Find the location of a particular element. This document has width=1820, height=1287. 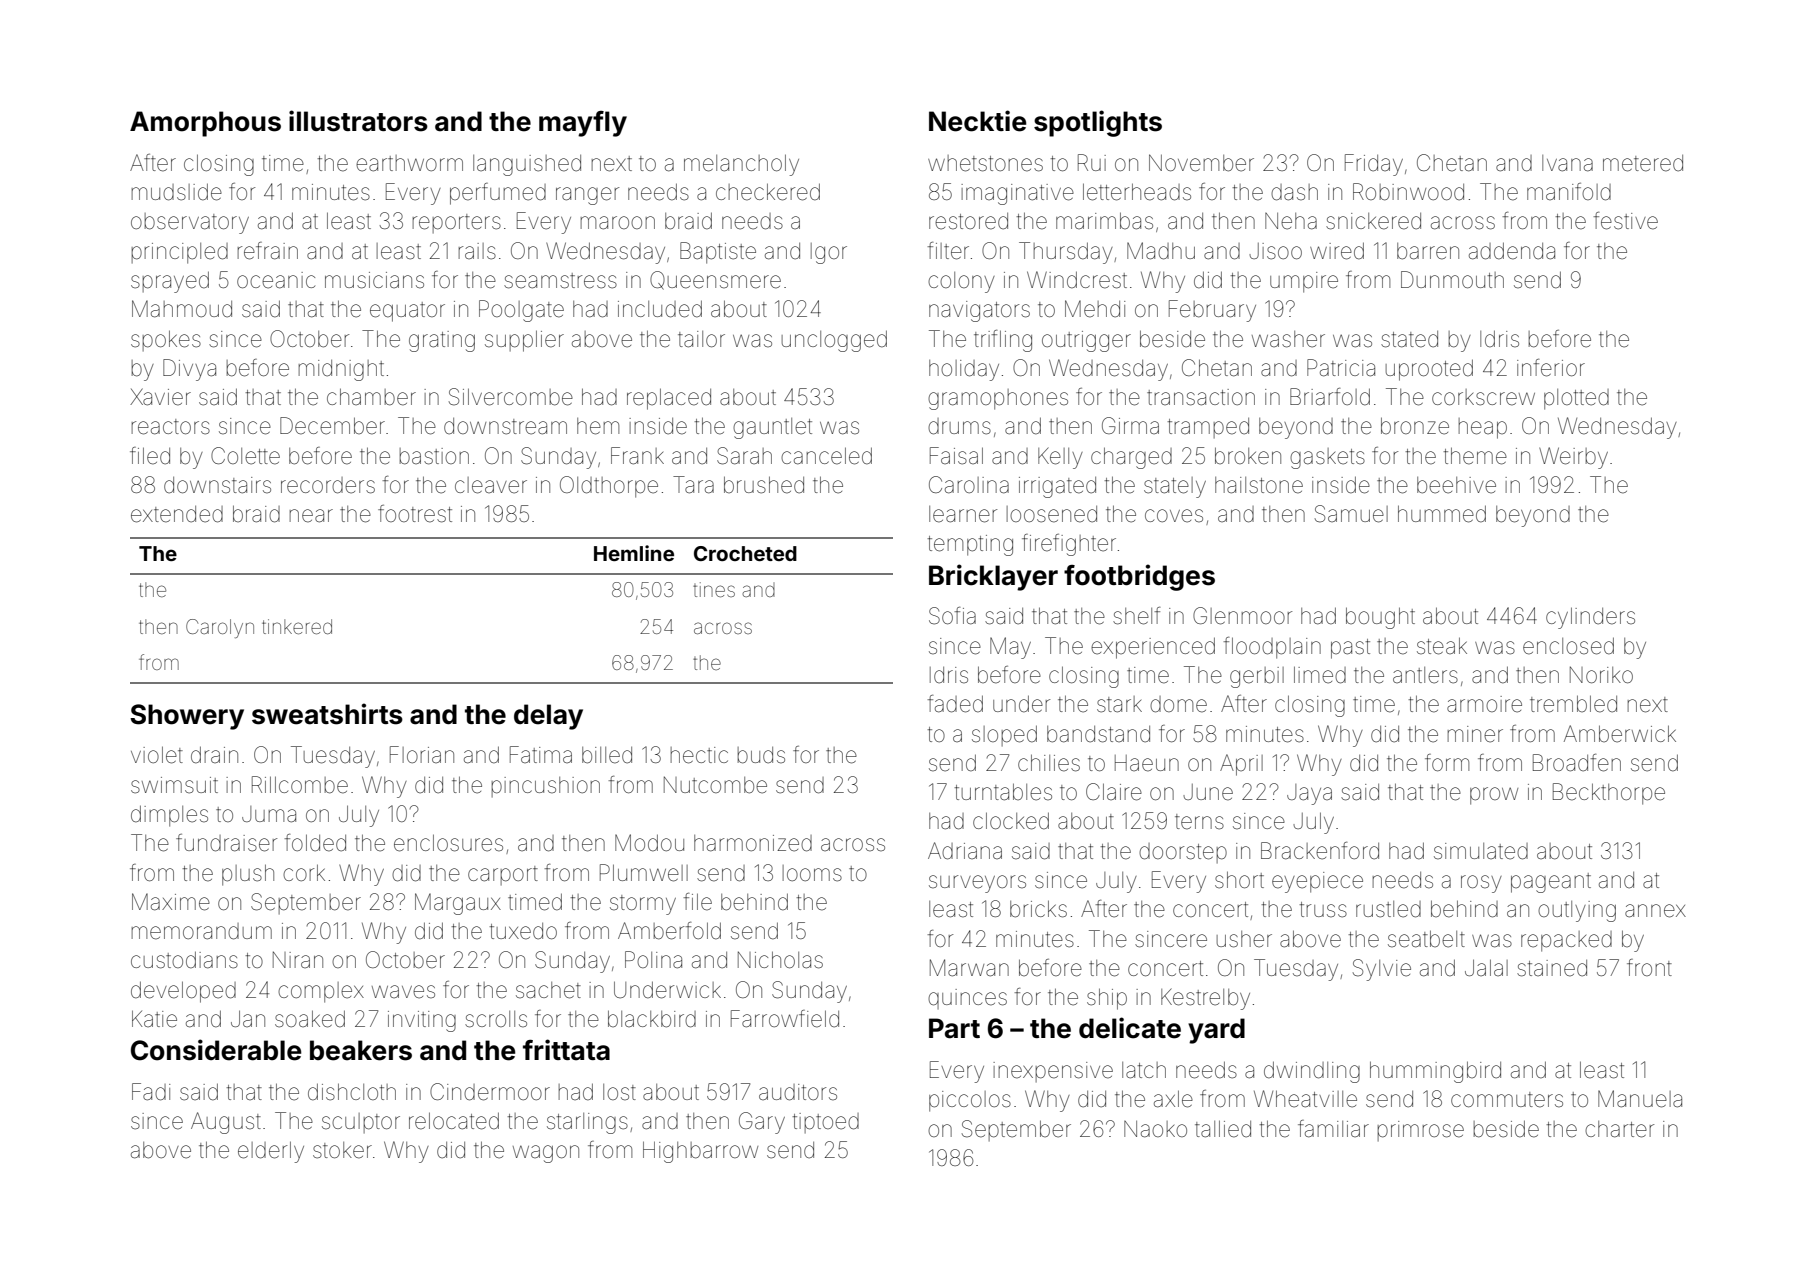

Manuela is located at coordinates (1640, 1099).
